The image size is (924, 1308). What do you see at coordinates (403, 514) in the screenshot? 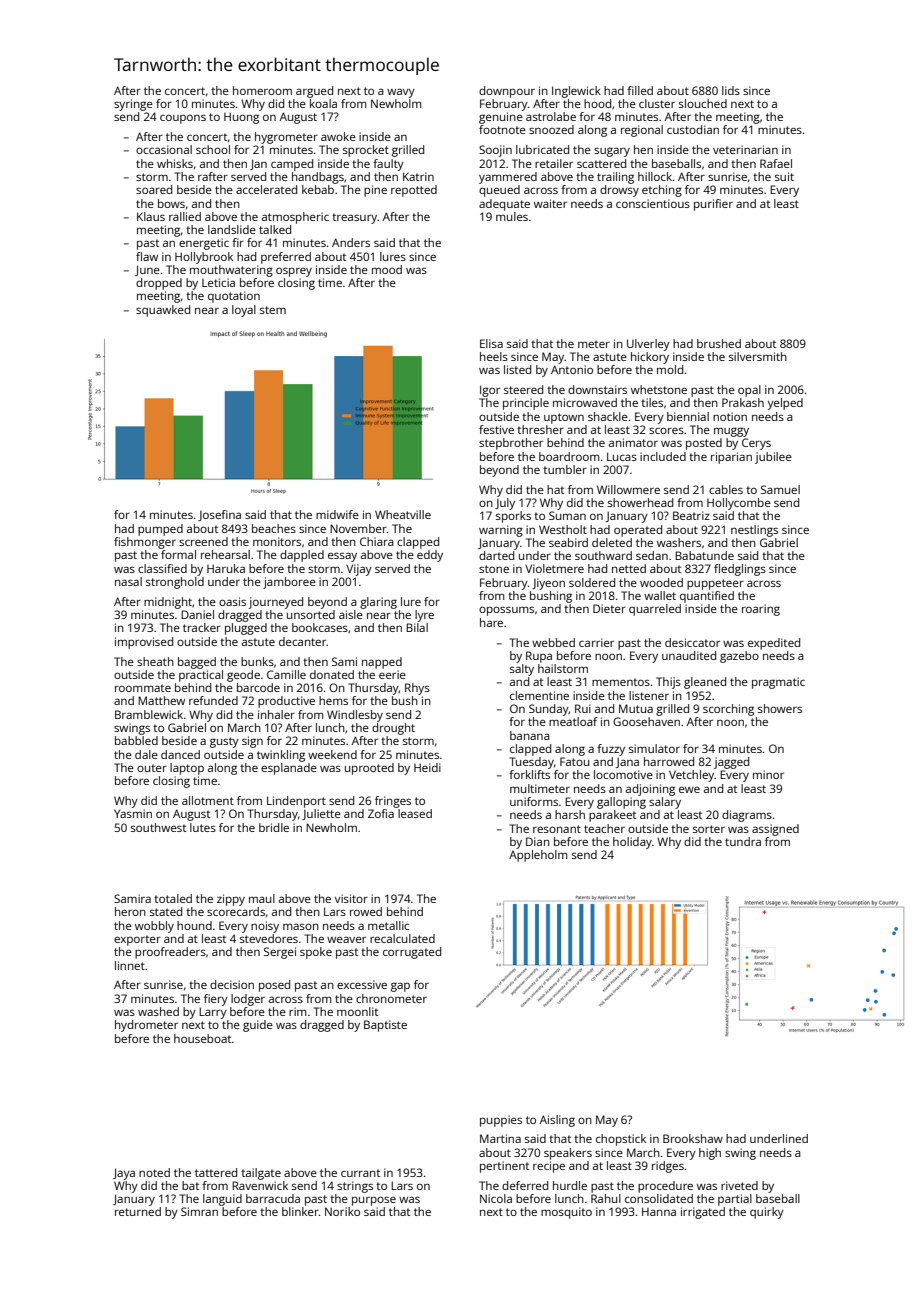
I see `Wheatville` at bounding box center [403, 514].
